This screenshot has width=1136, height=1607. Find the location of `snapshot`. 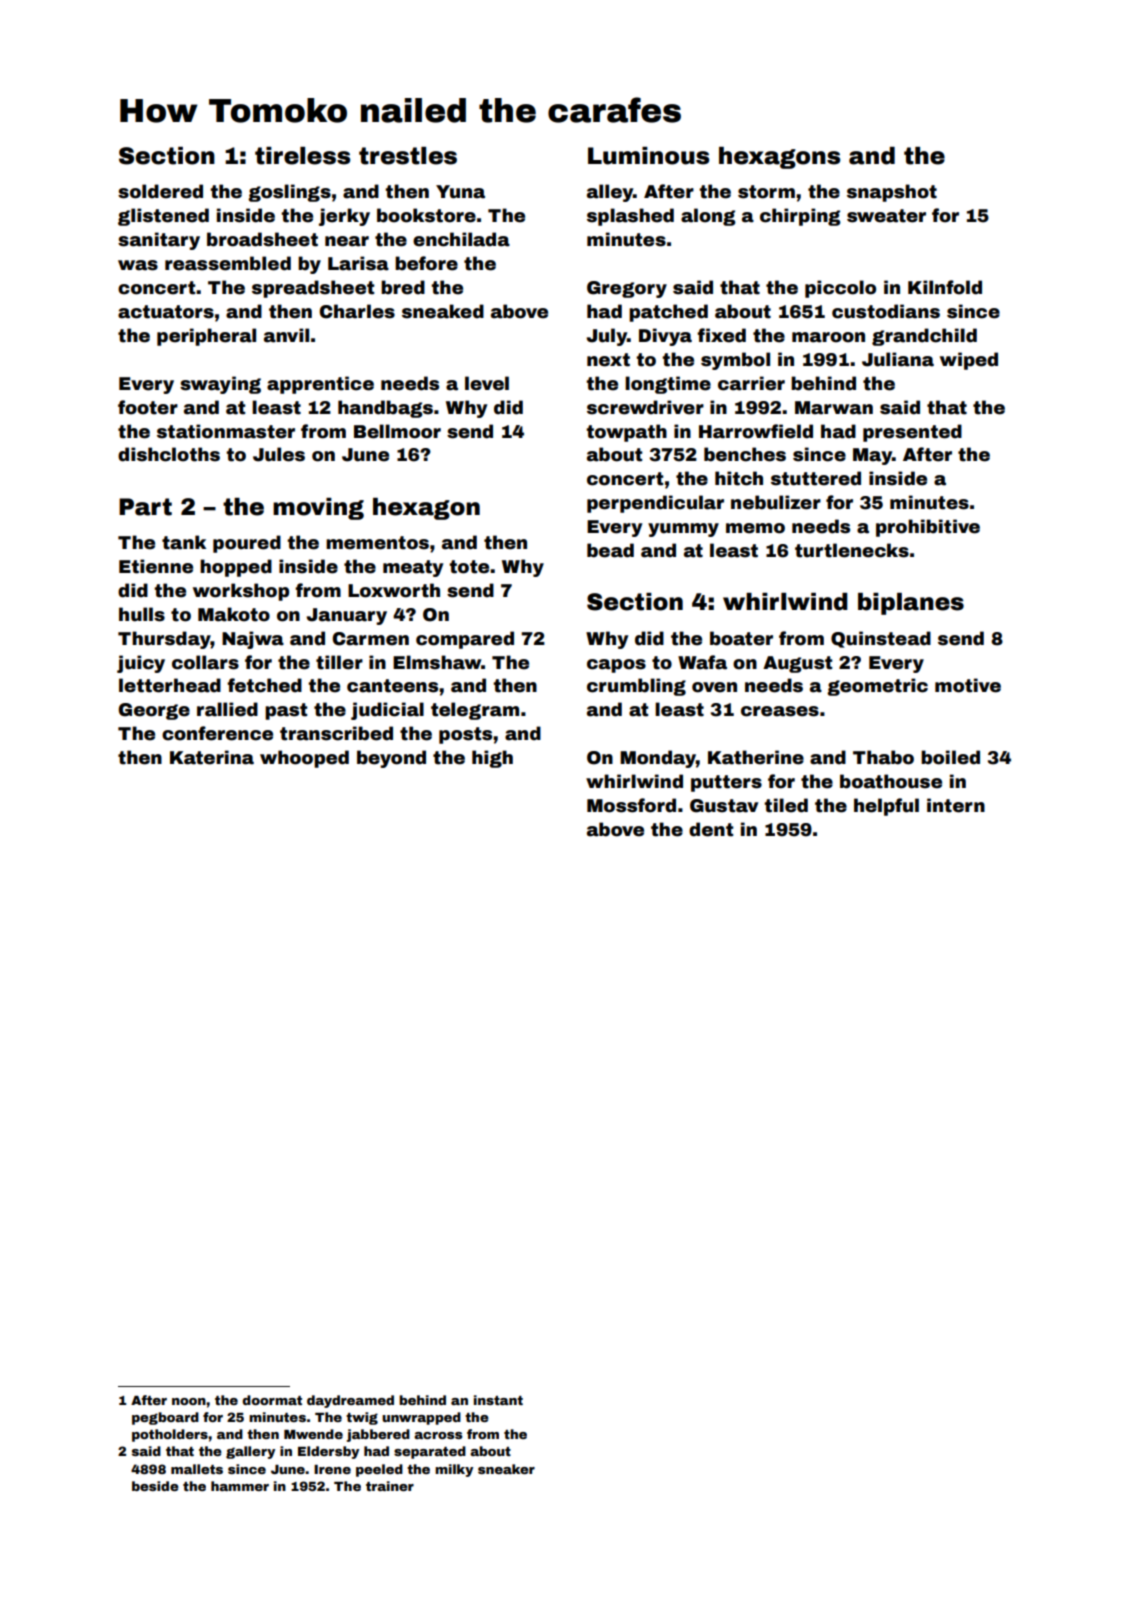

snapshot is located at coordinates (892, 193).
